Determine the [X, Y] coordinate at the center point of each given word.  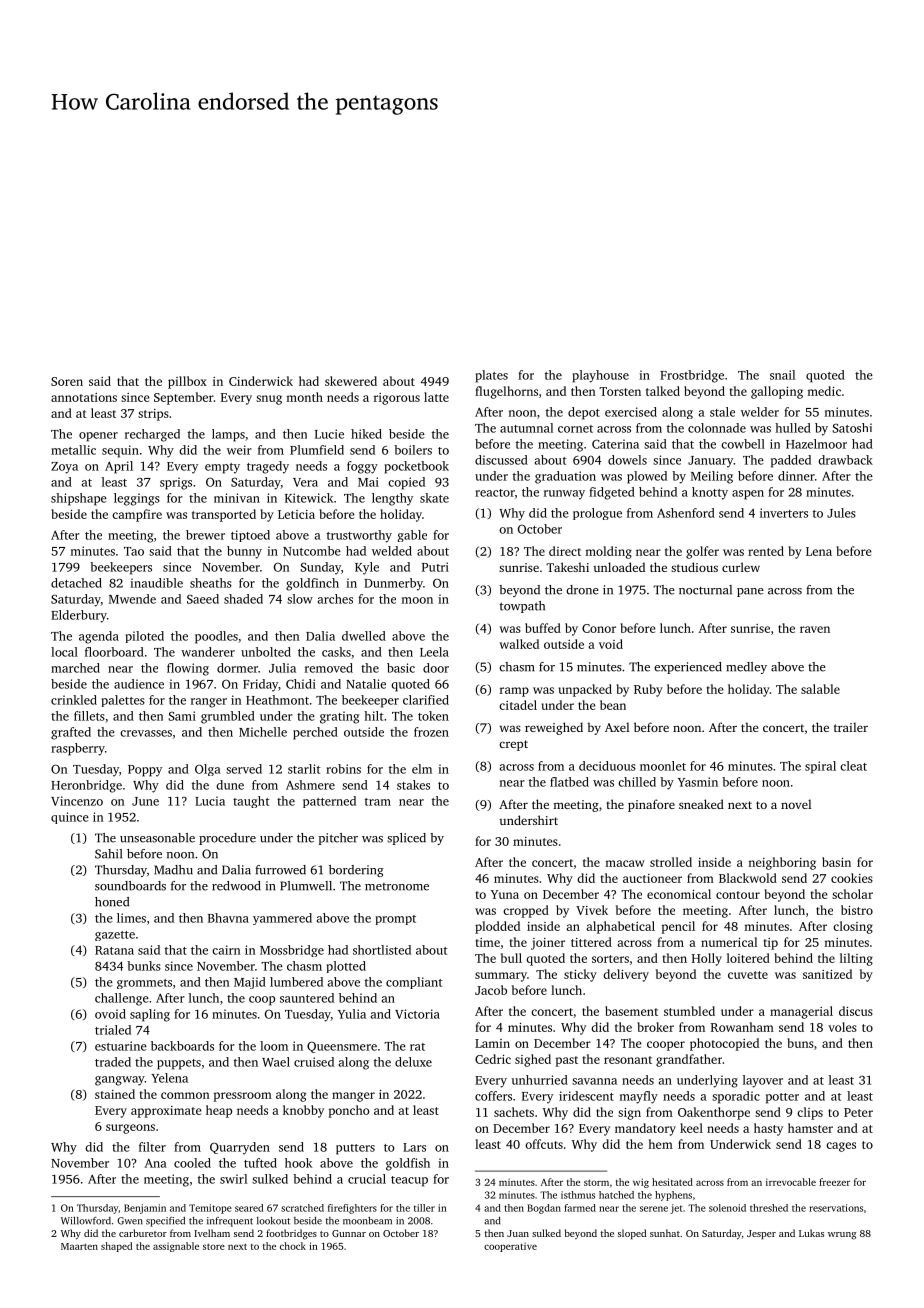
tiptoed [250, 536]
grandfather [689, 1060]
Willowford [86, 1221]
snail [782, 375]
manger [353, 1097]
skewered [351, 381]
